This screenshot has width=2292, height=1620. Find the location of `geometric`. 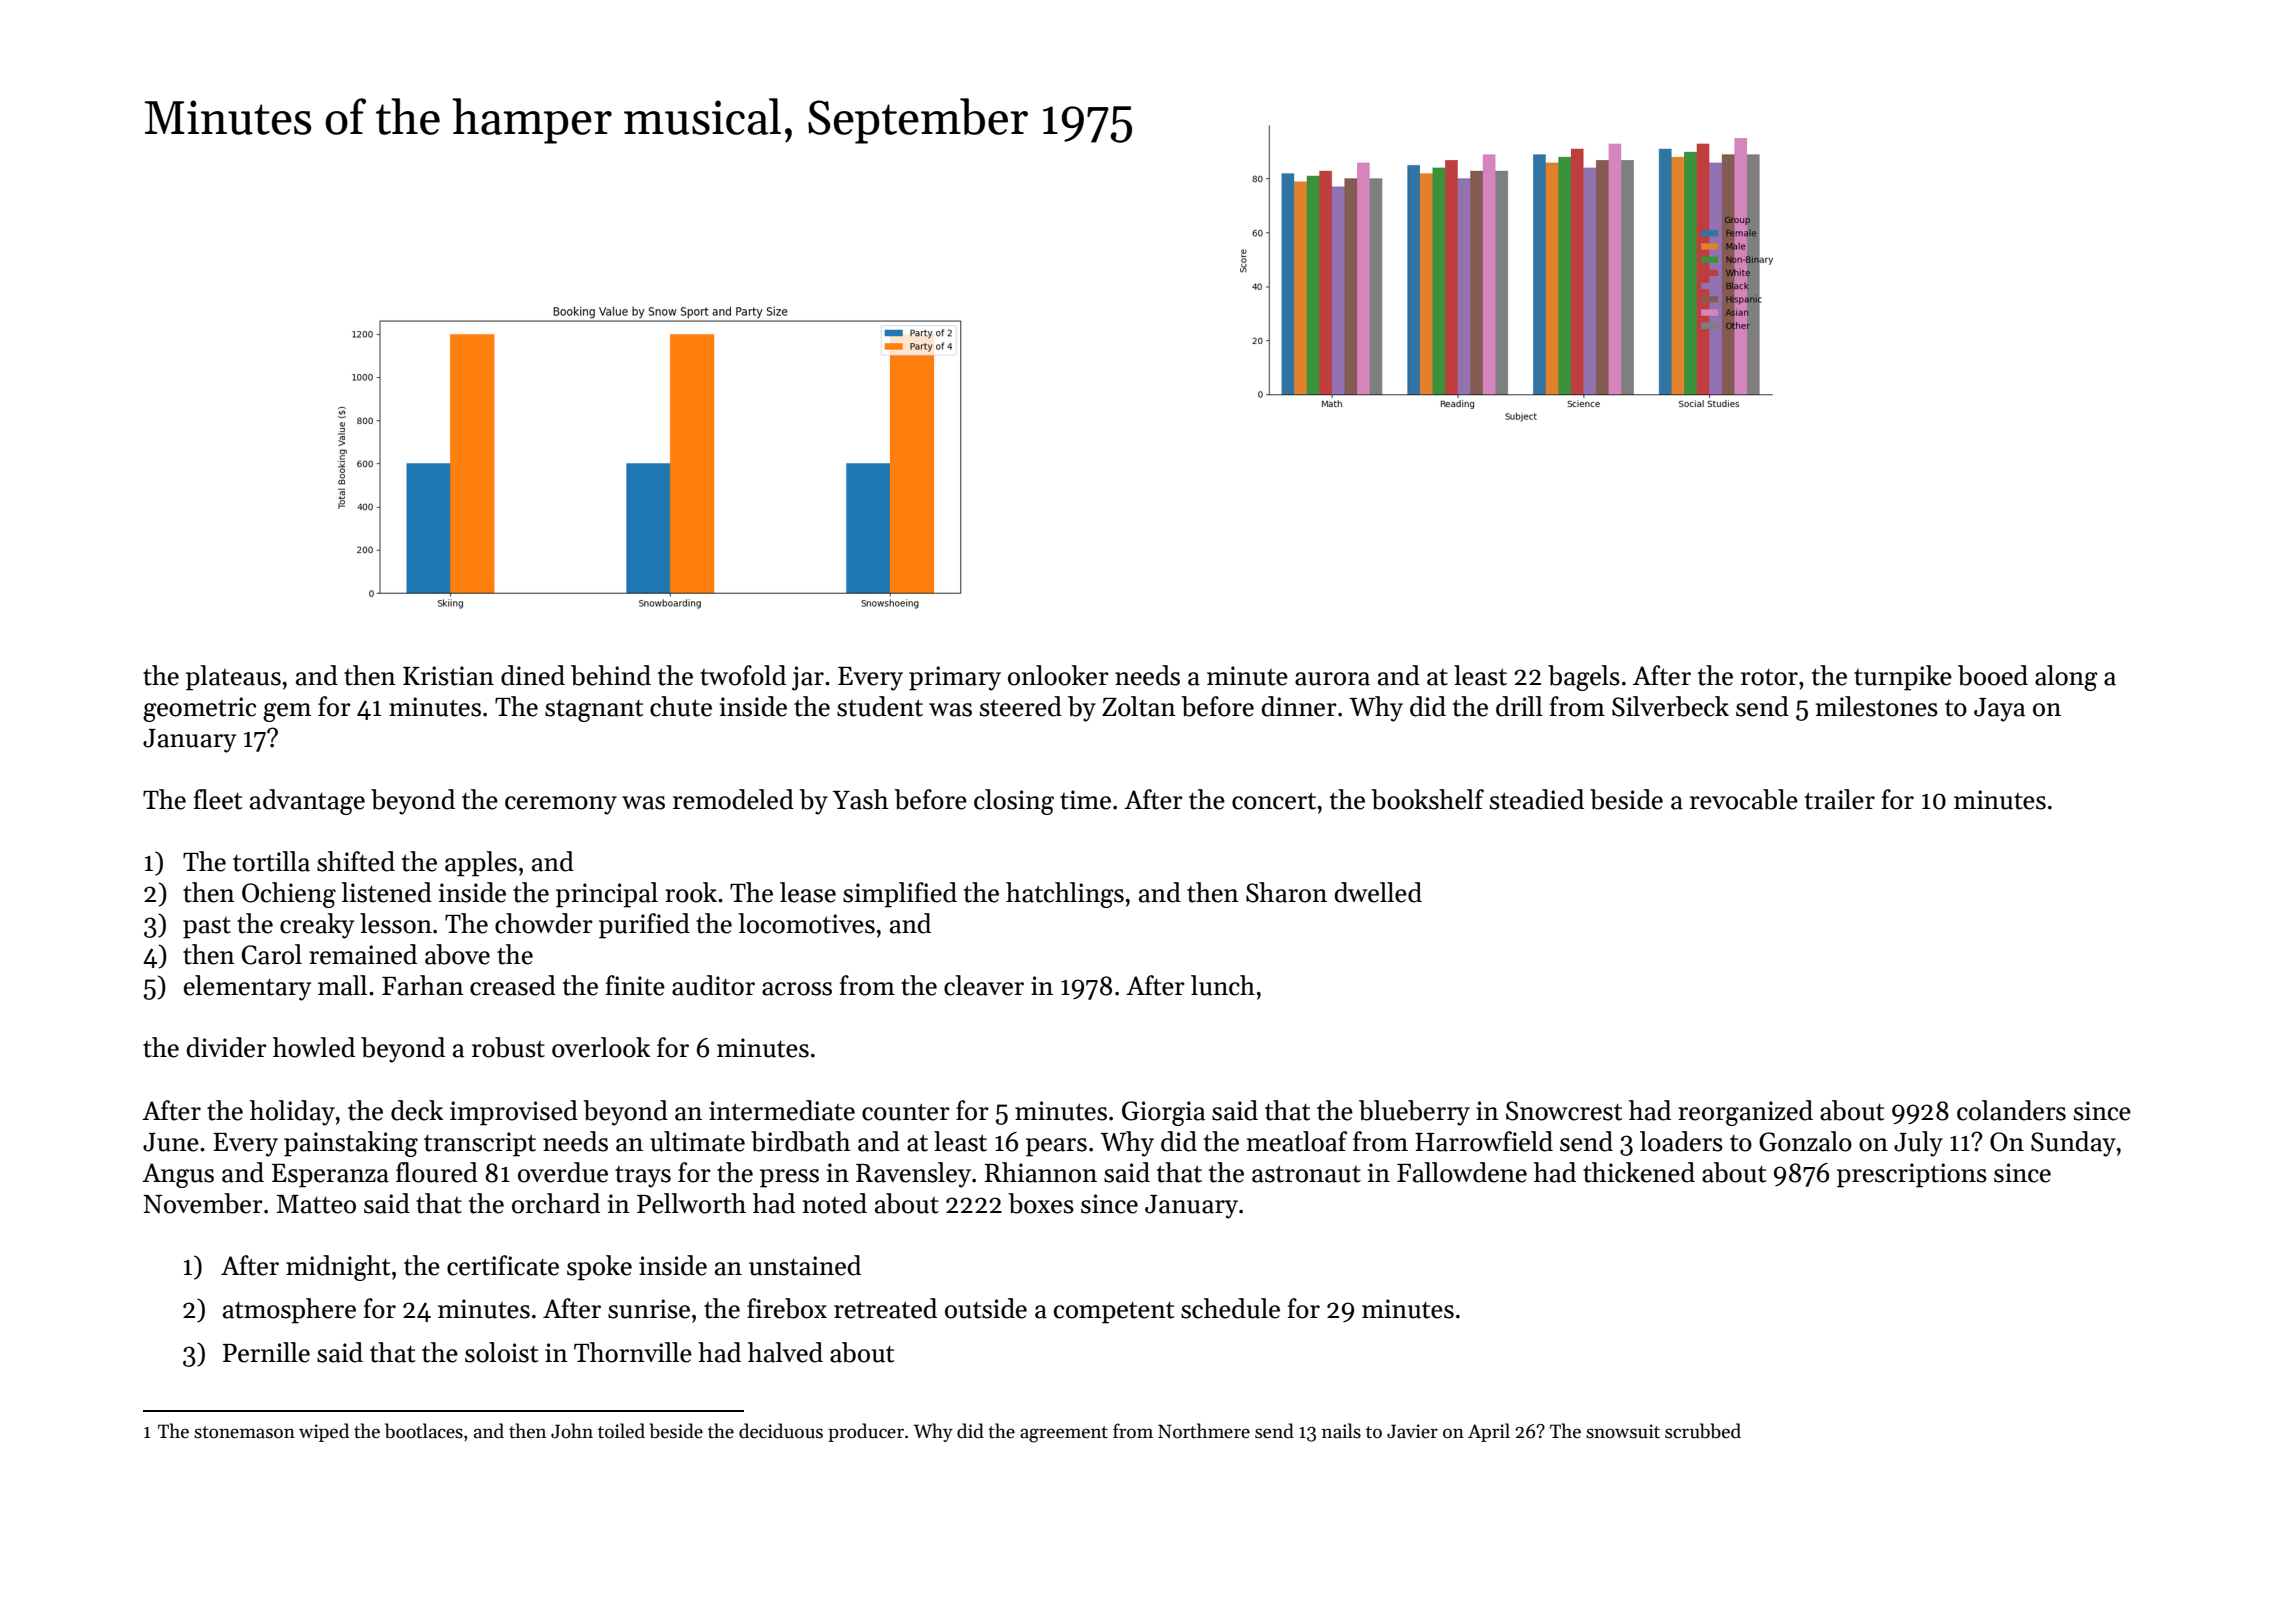

geometric is located at coordinates (199, 709).
